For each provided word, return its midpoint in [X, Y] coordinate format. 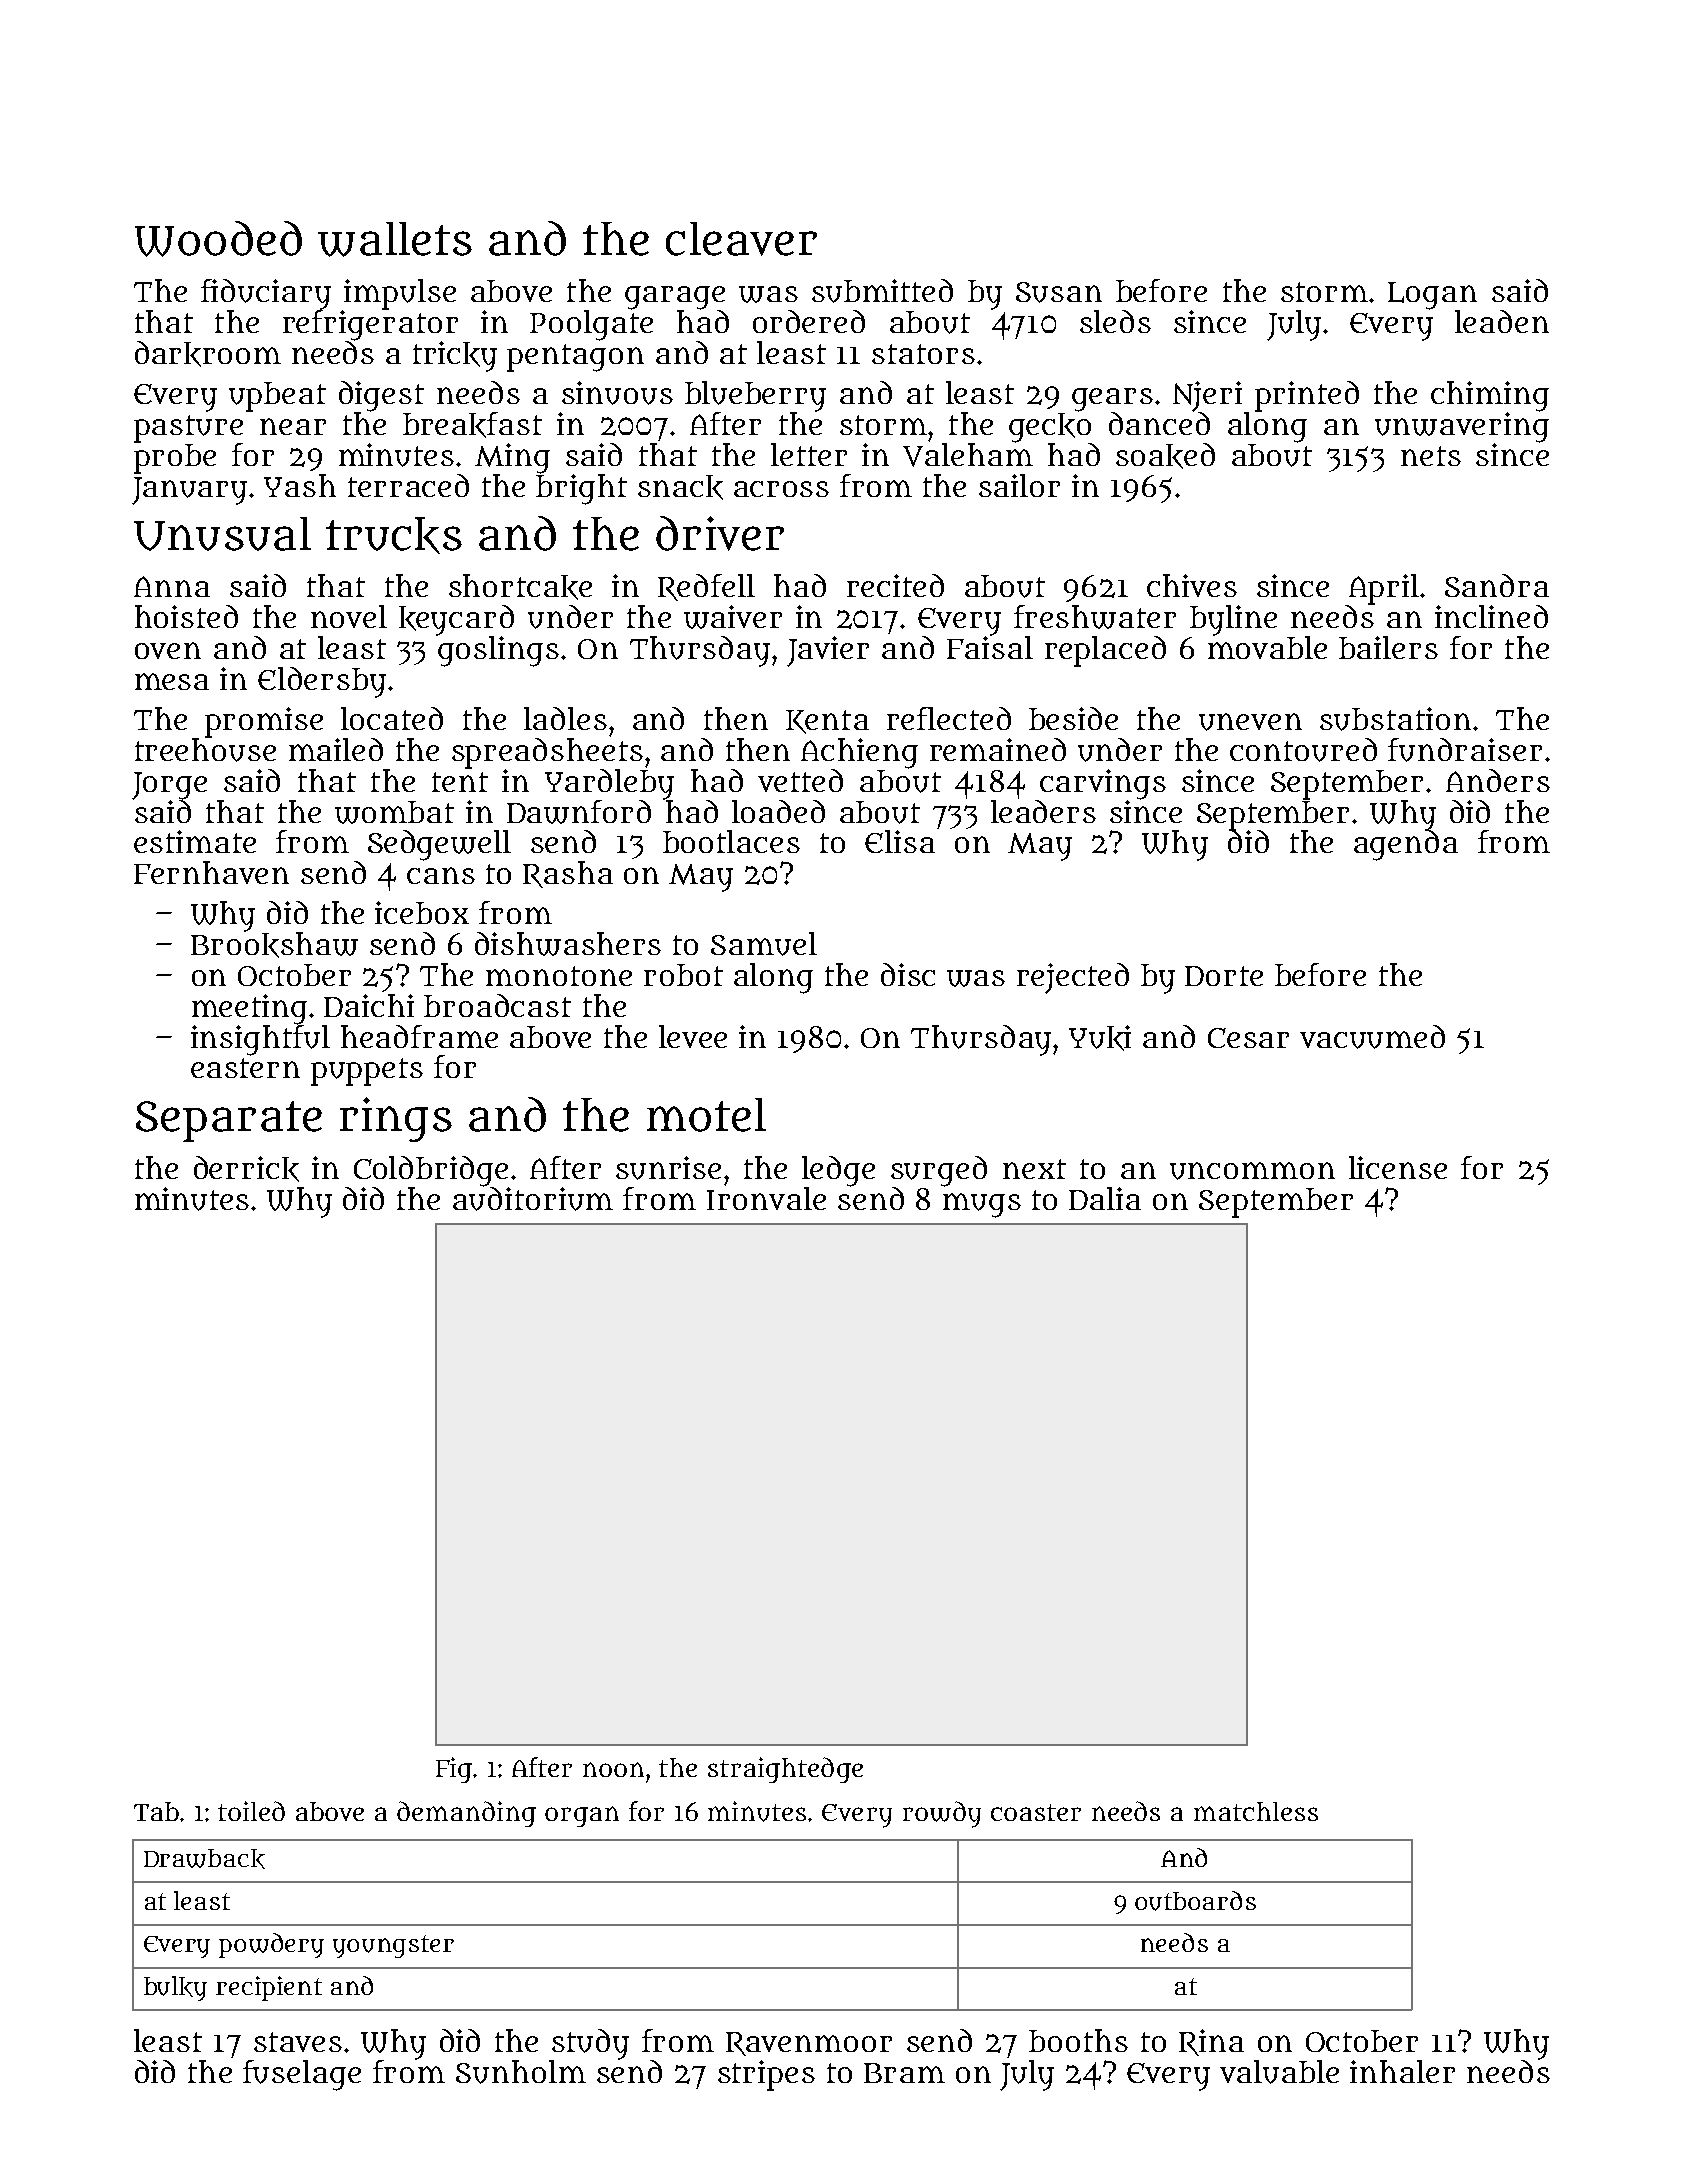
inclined [1491, 616]
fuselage [302, 2075]
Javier [828, 651]
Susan [1059, 292]
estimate [195, 841]
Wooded [218, 239]
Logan [1432, 296]
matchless [1256, 1811]
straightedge [785, 1770]
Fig [454, 1770]
